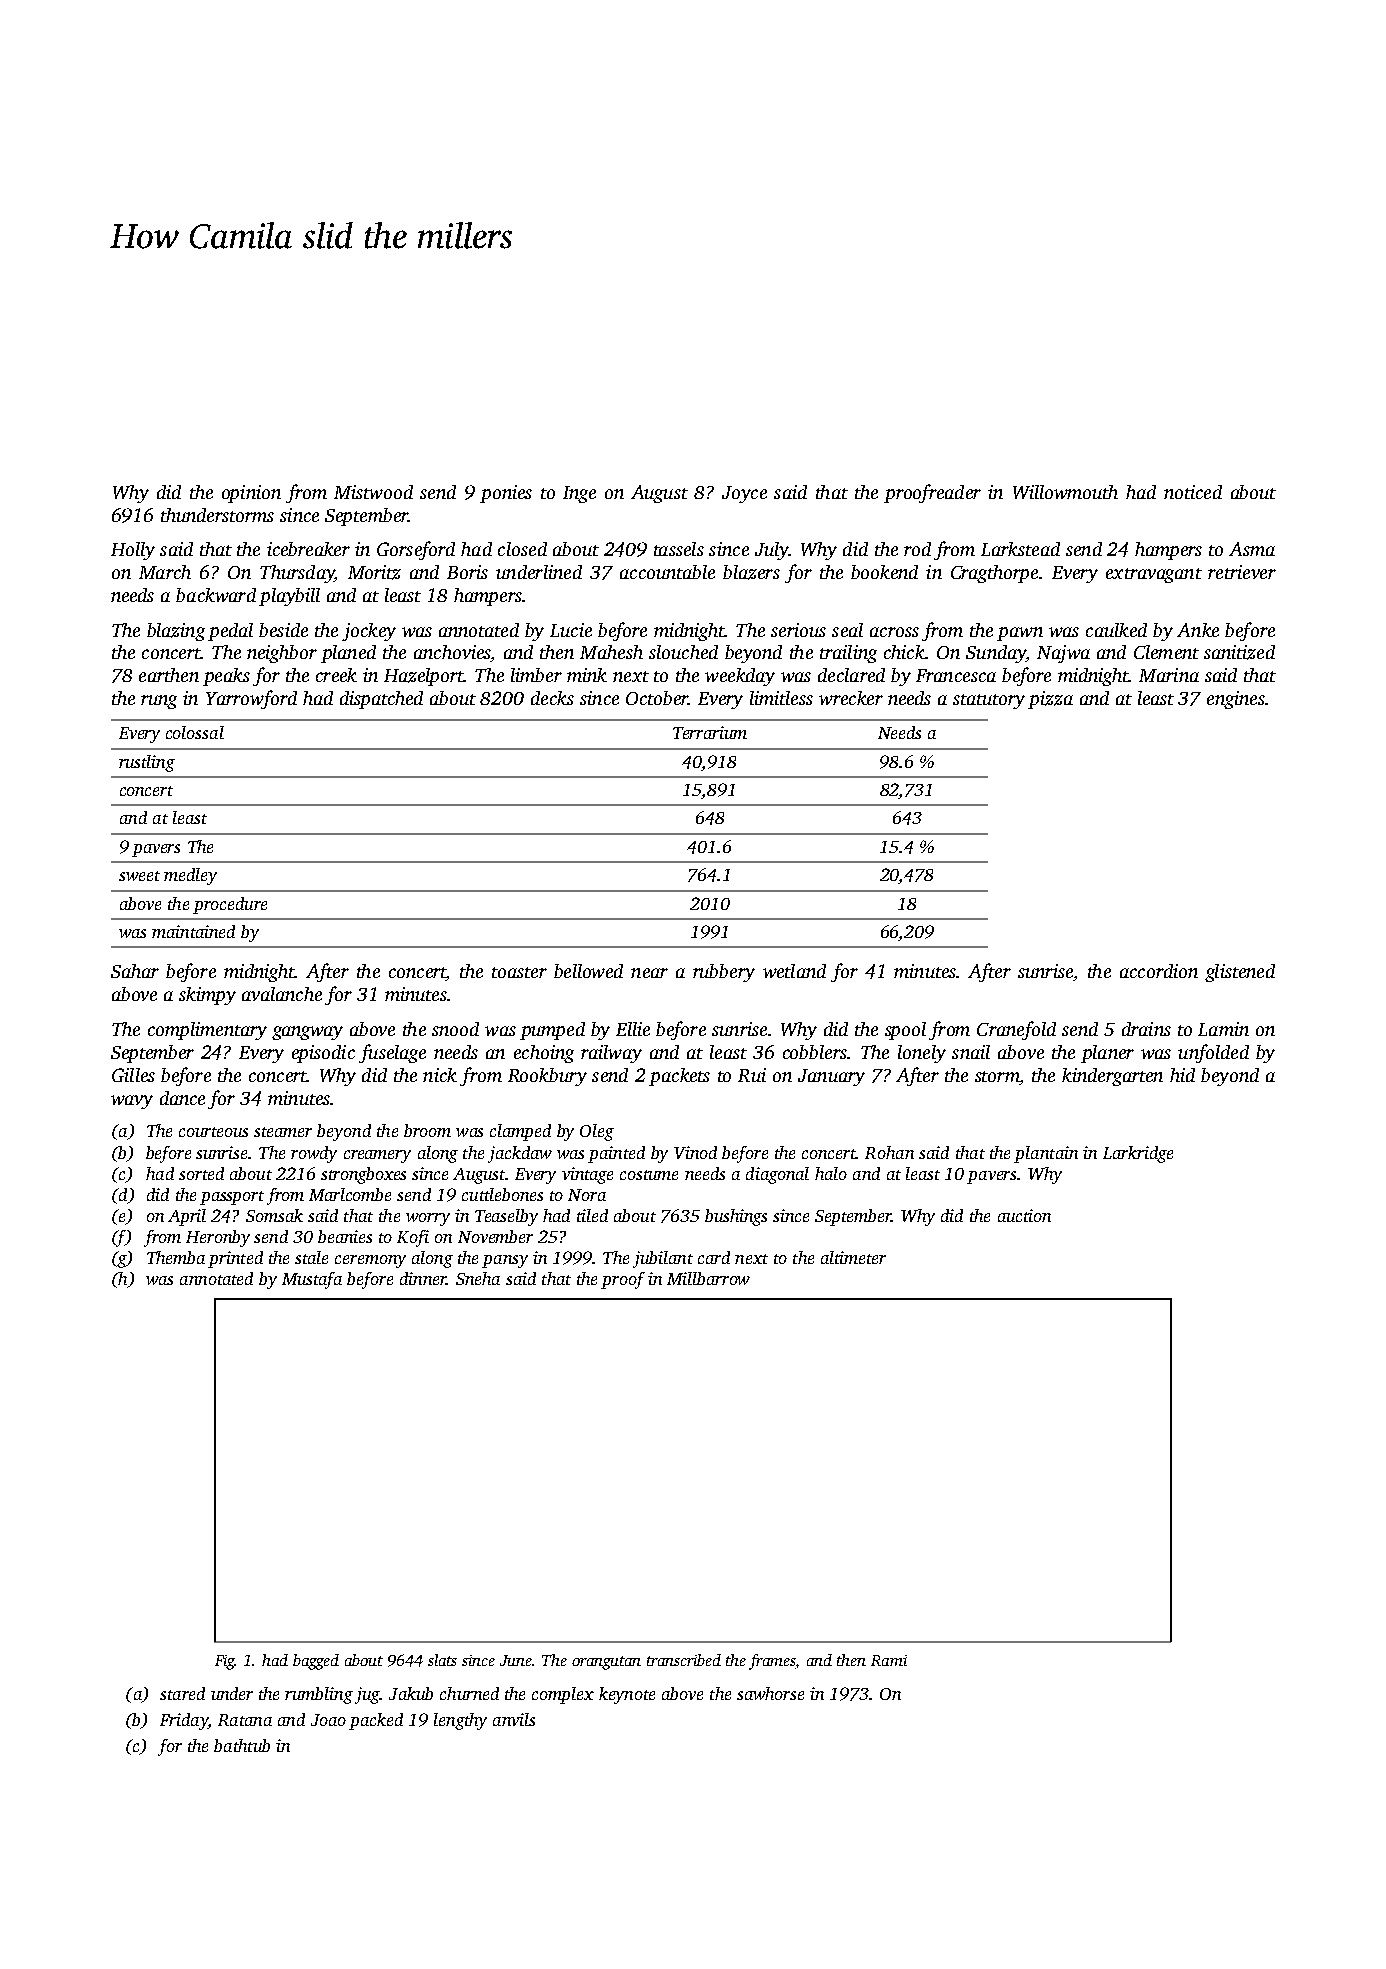 The height and width of the screenshot is (1969, 1386). Describe the element at coordinates (176, 1257) in the screenshot. I see `Themba` at that location.
